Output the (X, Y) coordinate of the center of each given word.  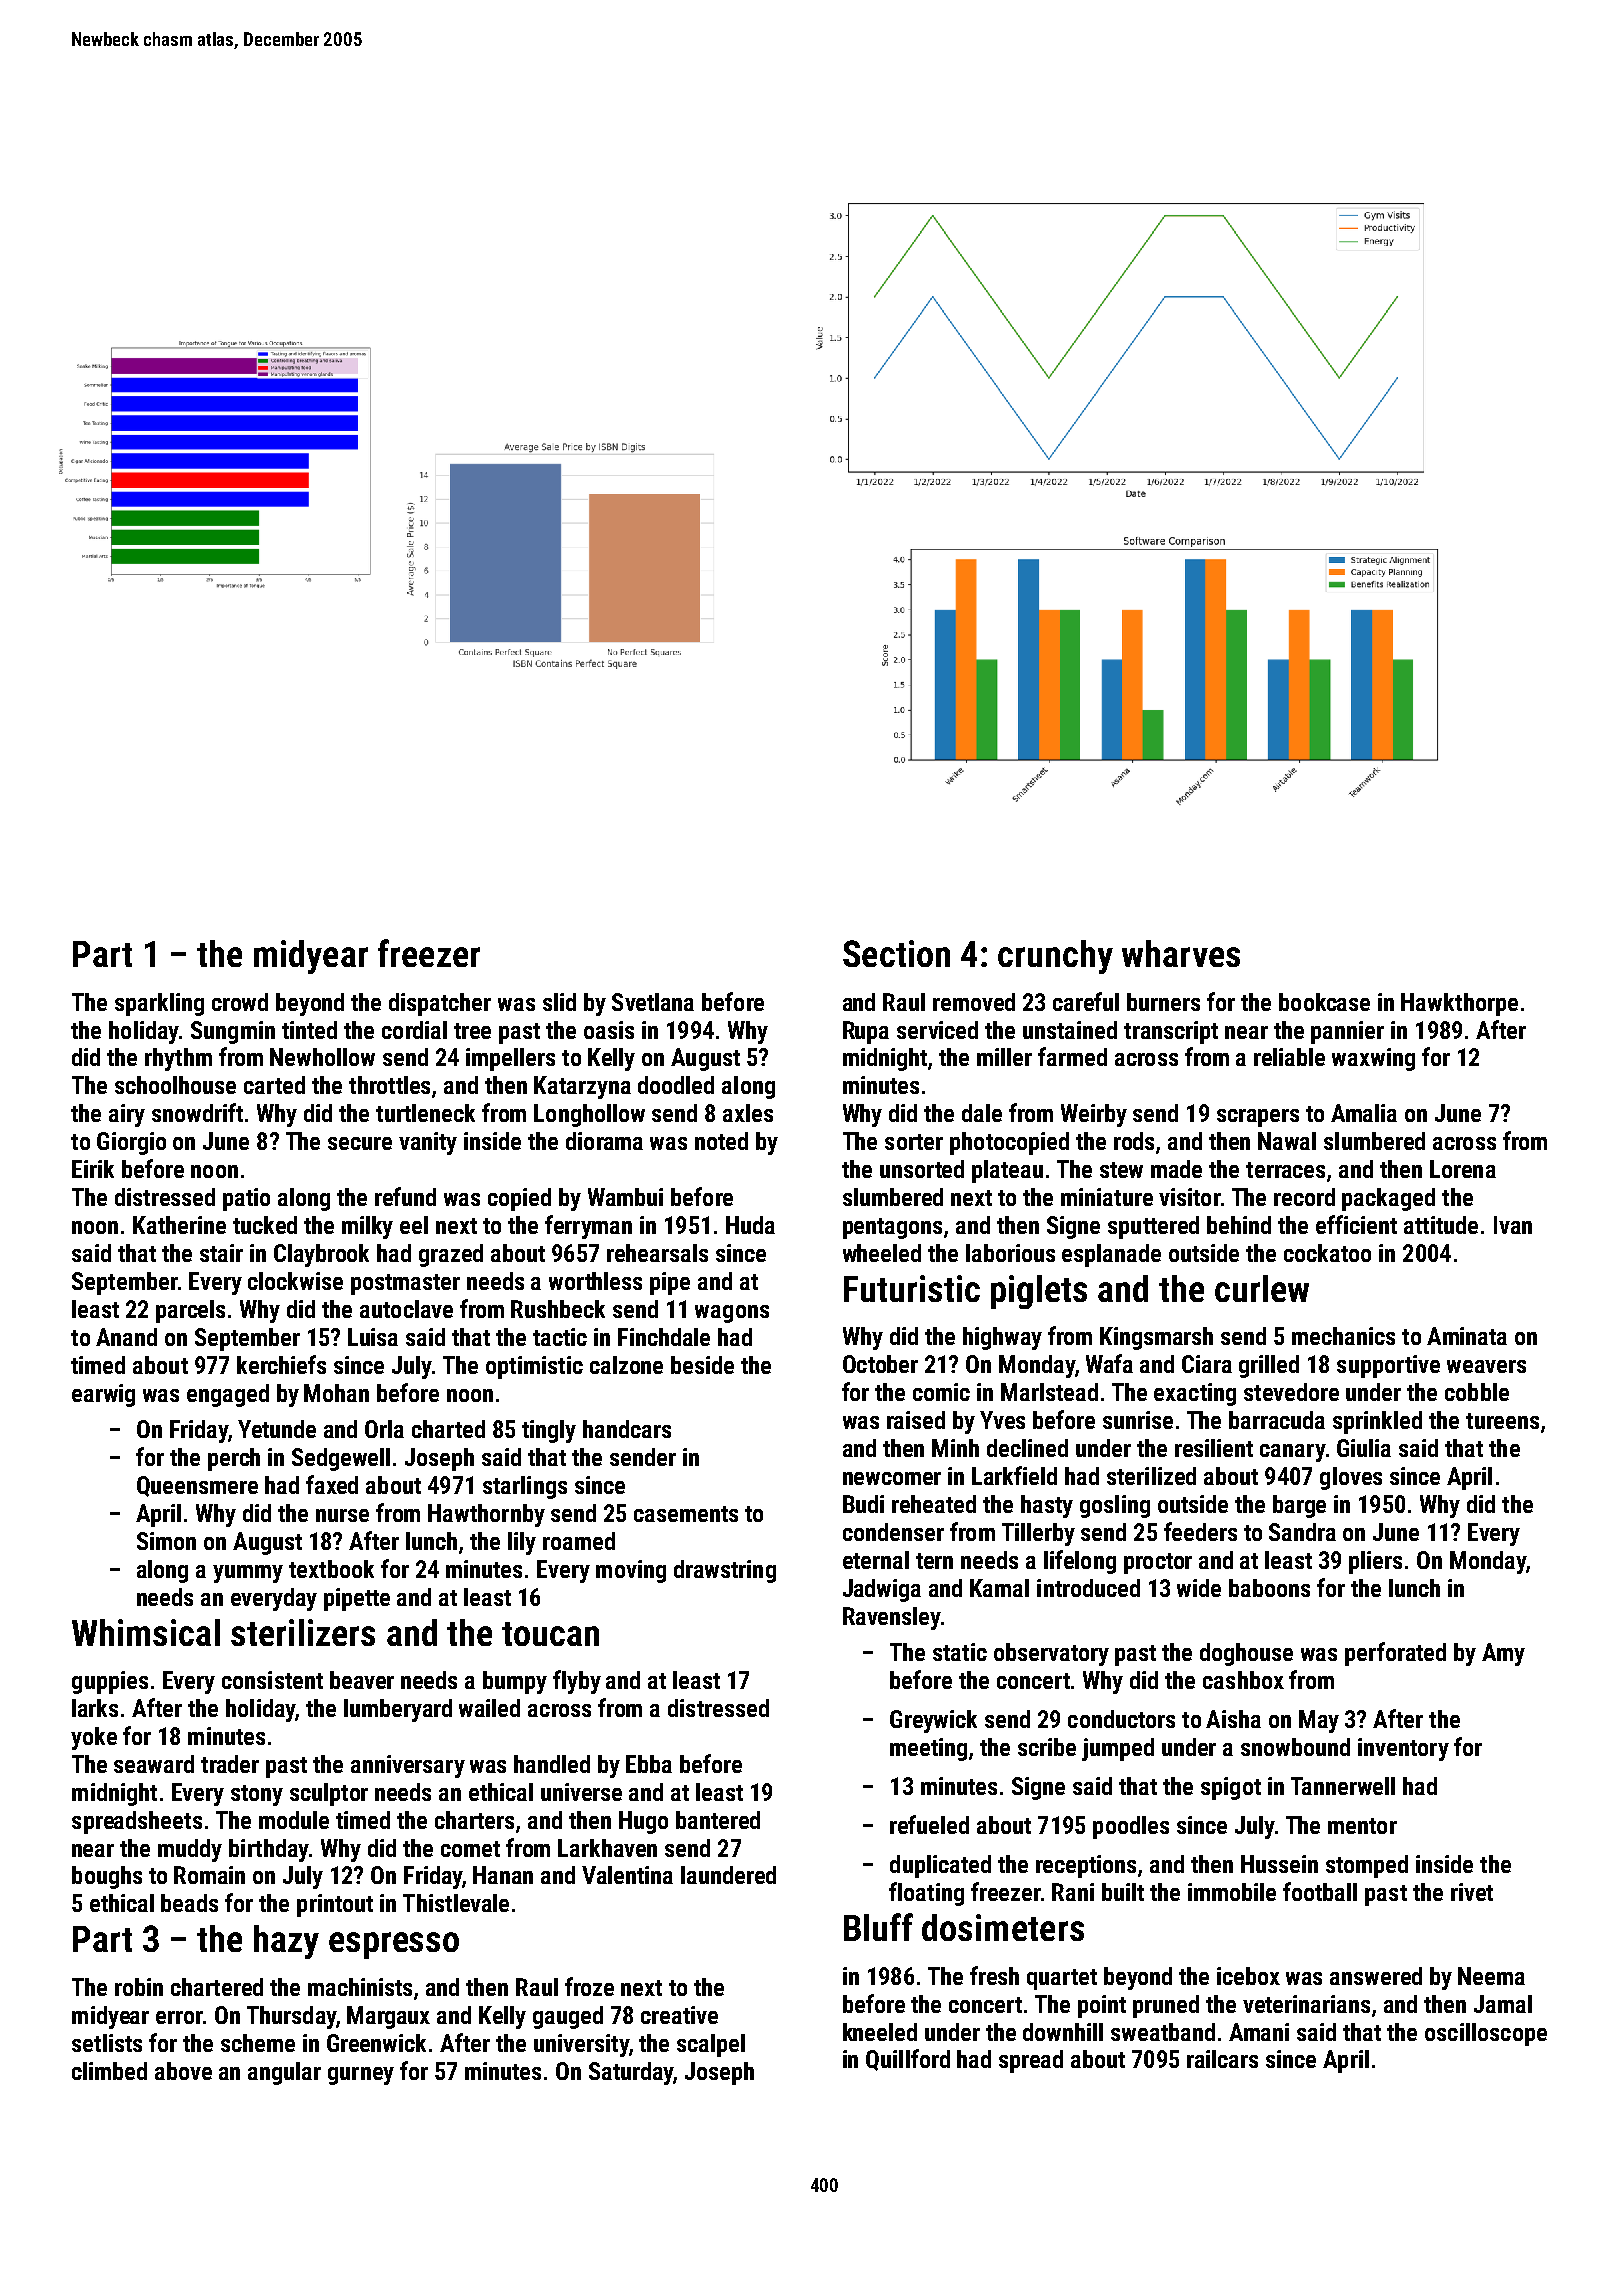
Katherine (179, 1225)
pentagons (892, 1228)
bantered (718, 1820)
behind (1239, 1225)
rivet (1472, 1892)
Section (896, 953)
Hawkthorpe (1459, 1004)
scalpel (711, 2045)
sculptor (329, 1794)
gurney (361, 2076)
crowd (240, 1002)
